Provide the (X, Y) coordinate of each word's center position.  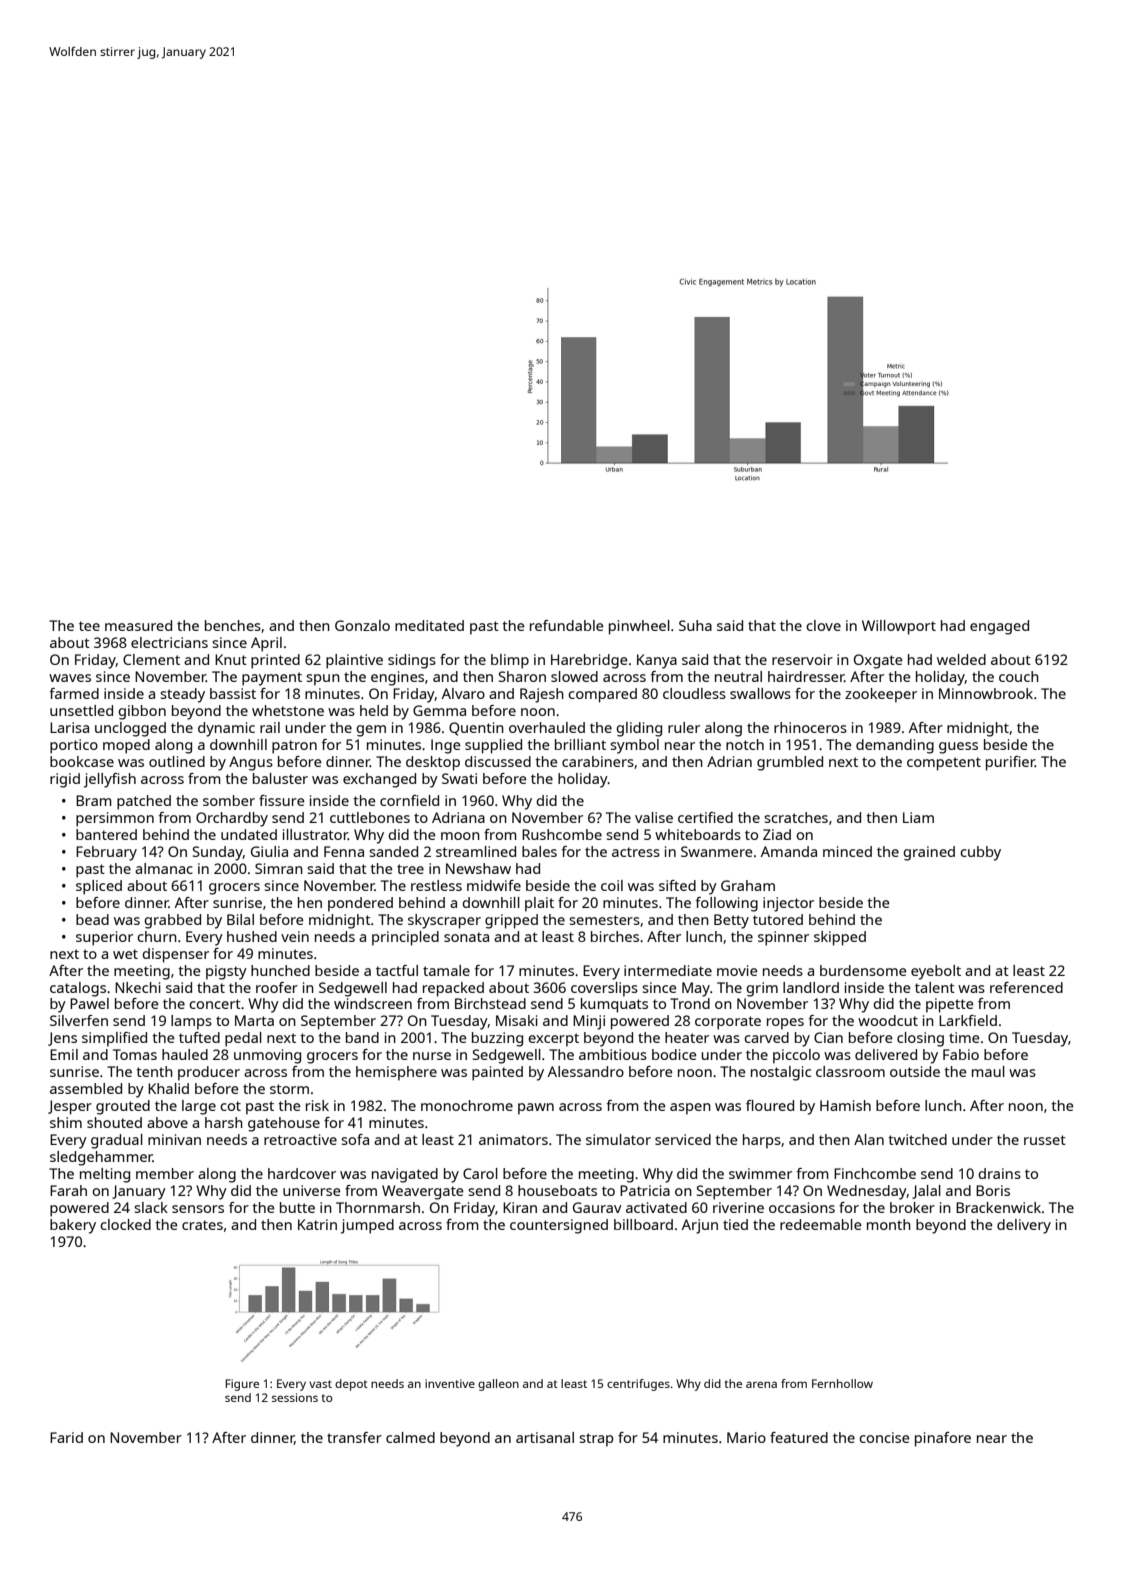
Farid (66, 1437)
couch (1019, 676)
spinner (783, 938)
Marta (254, 1020)
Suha (695, 625)
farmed (74, 693)
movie (737, 970)
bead (92, 919)
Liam (918, 817)
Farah (68, 1190)
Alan (869, 1139)
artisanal (545, 1437)
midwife (494, 885)
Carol (480, 1173)
